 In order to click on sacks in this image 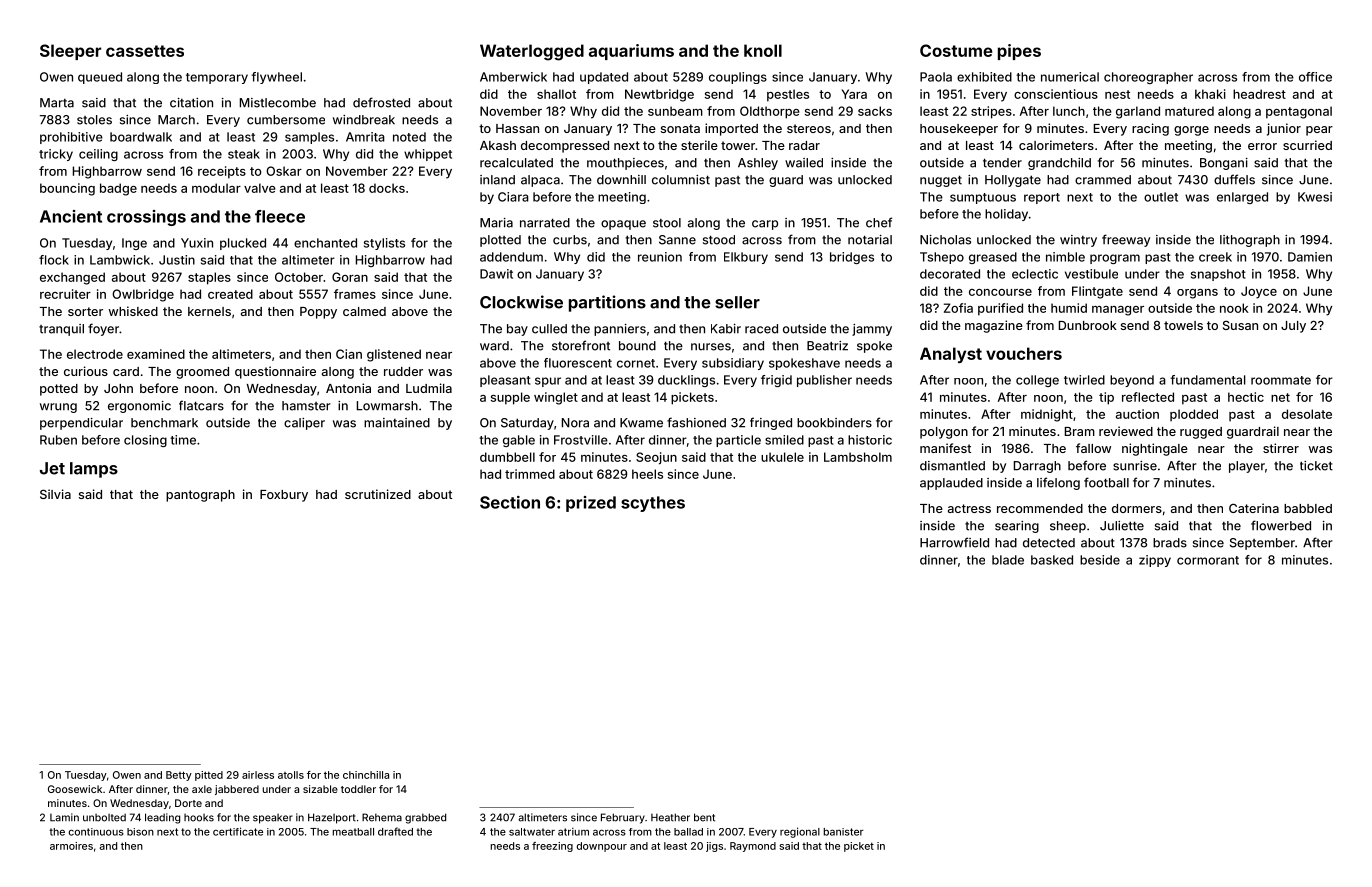, I will do `click(875, 111)`.
